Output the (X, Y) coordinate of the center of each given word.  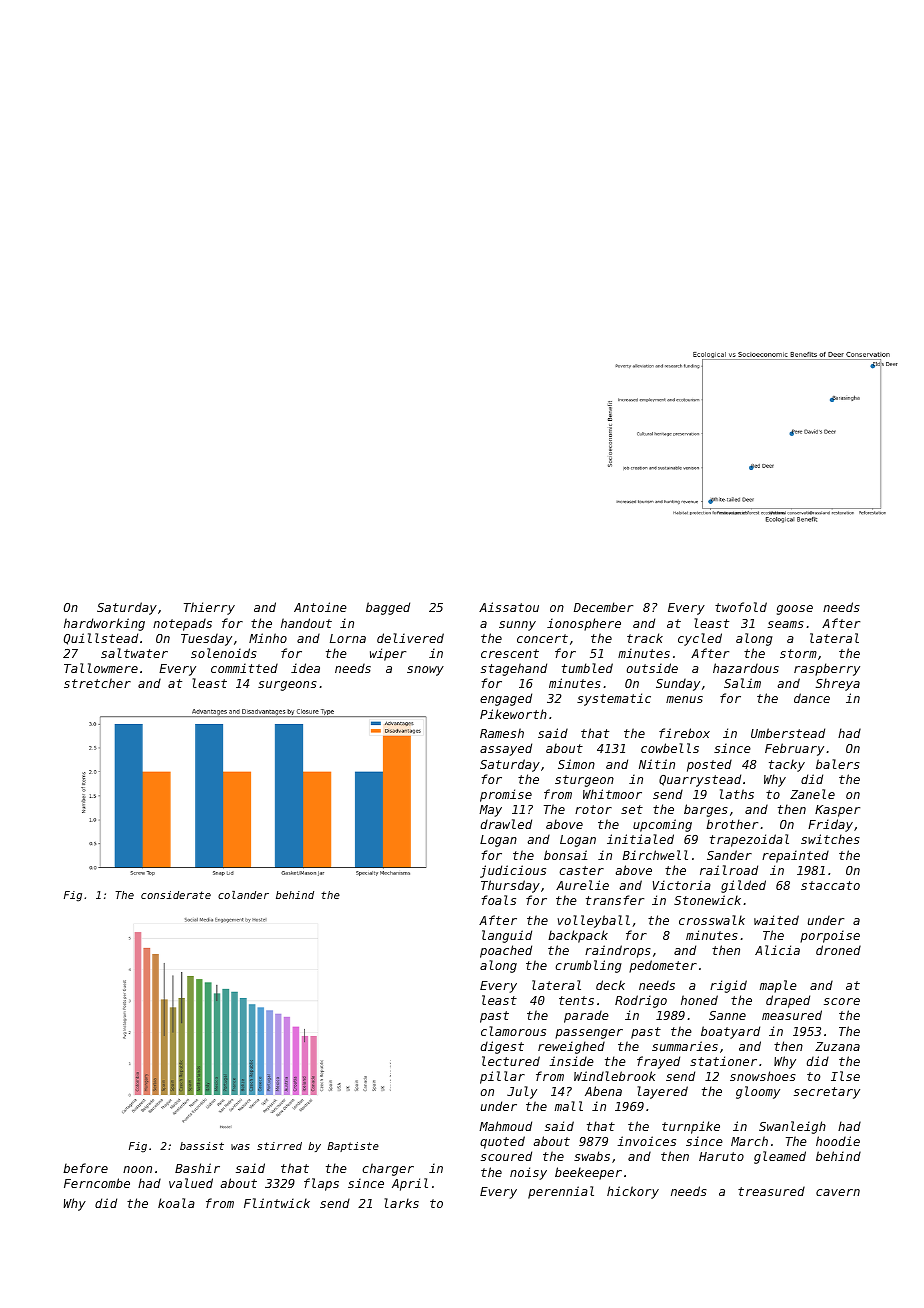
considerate (176, 895)
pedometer (663, 966)
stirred (279, 1146)
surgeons (287, 686)
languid (507, 936)
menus (684, 699)
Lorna (348, 638)
